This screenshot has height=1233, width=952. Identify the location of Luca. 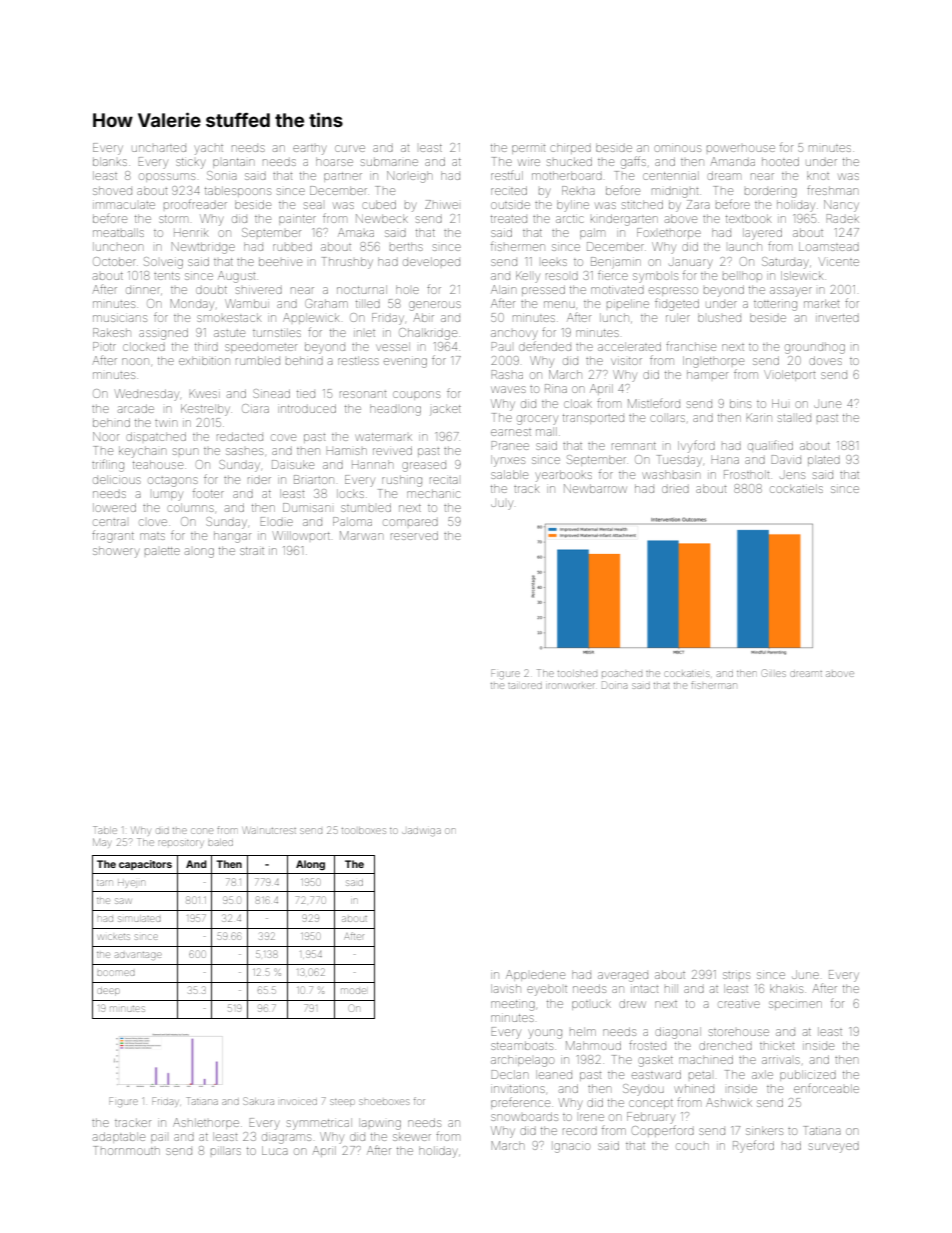
(275, 1150).
